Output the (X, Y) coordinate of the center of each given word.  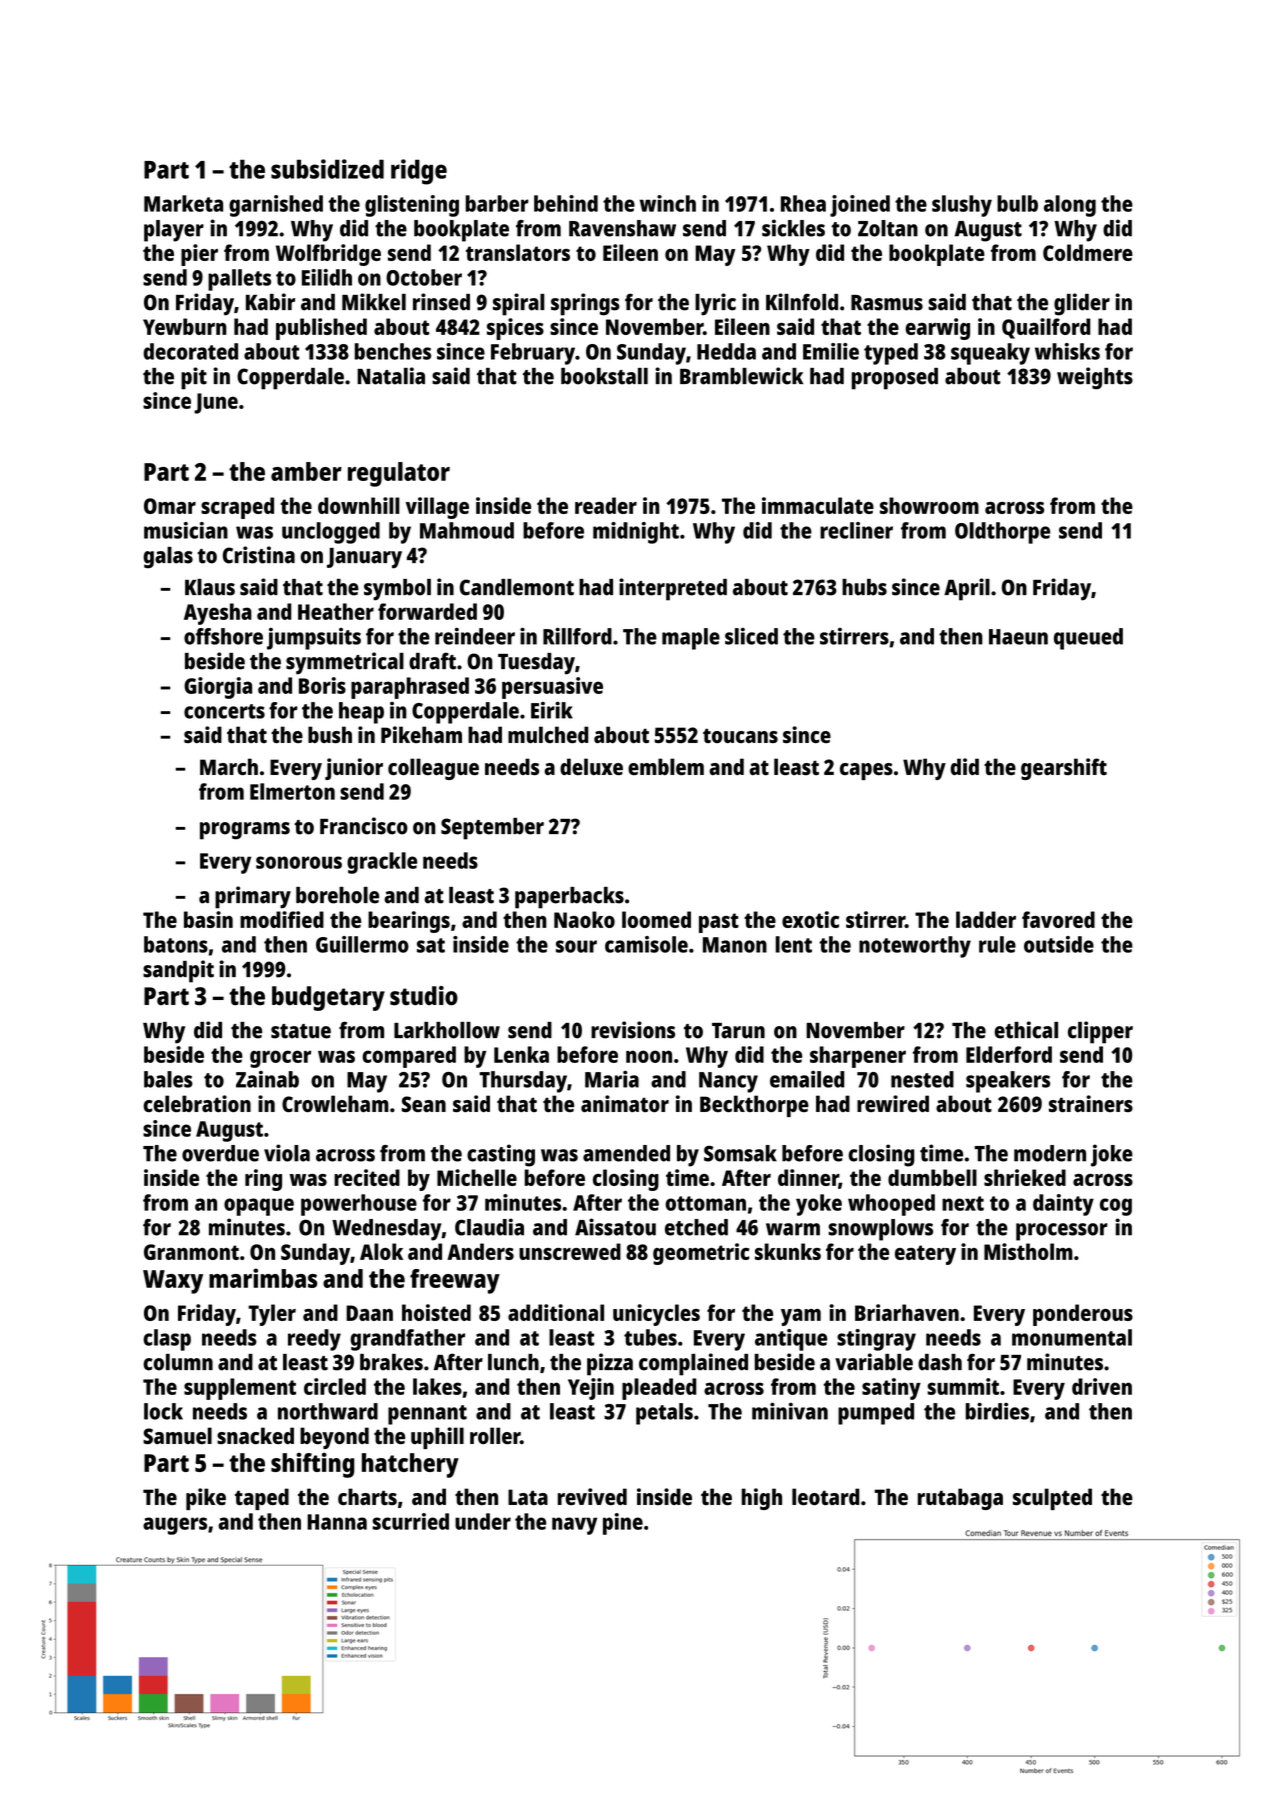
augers (175, 1526)
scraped (237, 508)
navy (574, 1526)
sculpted (1052, 1499)
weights (1095, 378)
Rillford (577, 636)
